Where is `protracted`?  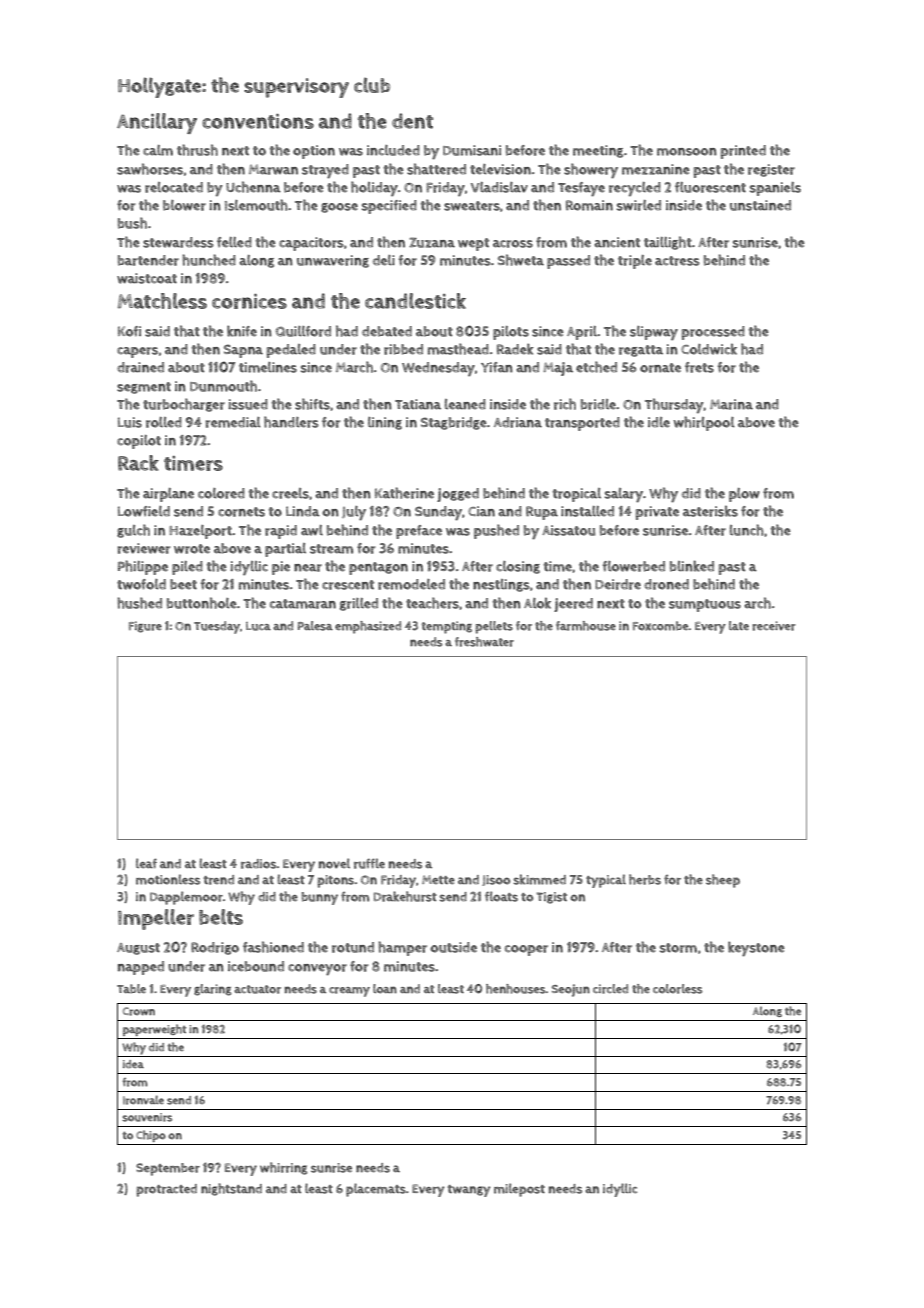
protracted is located at coordinates (166, 1190).
